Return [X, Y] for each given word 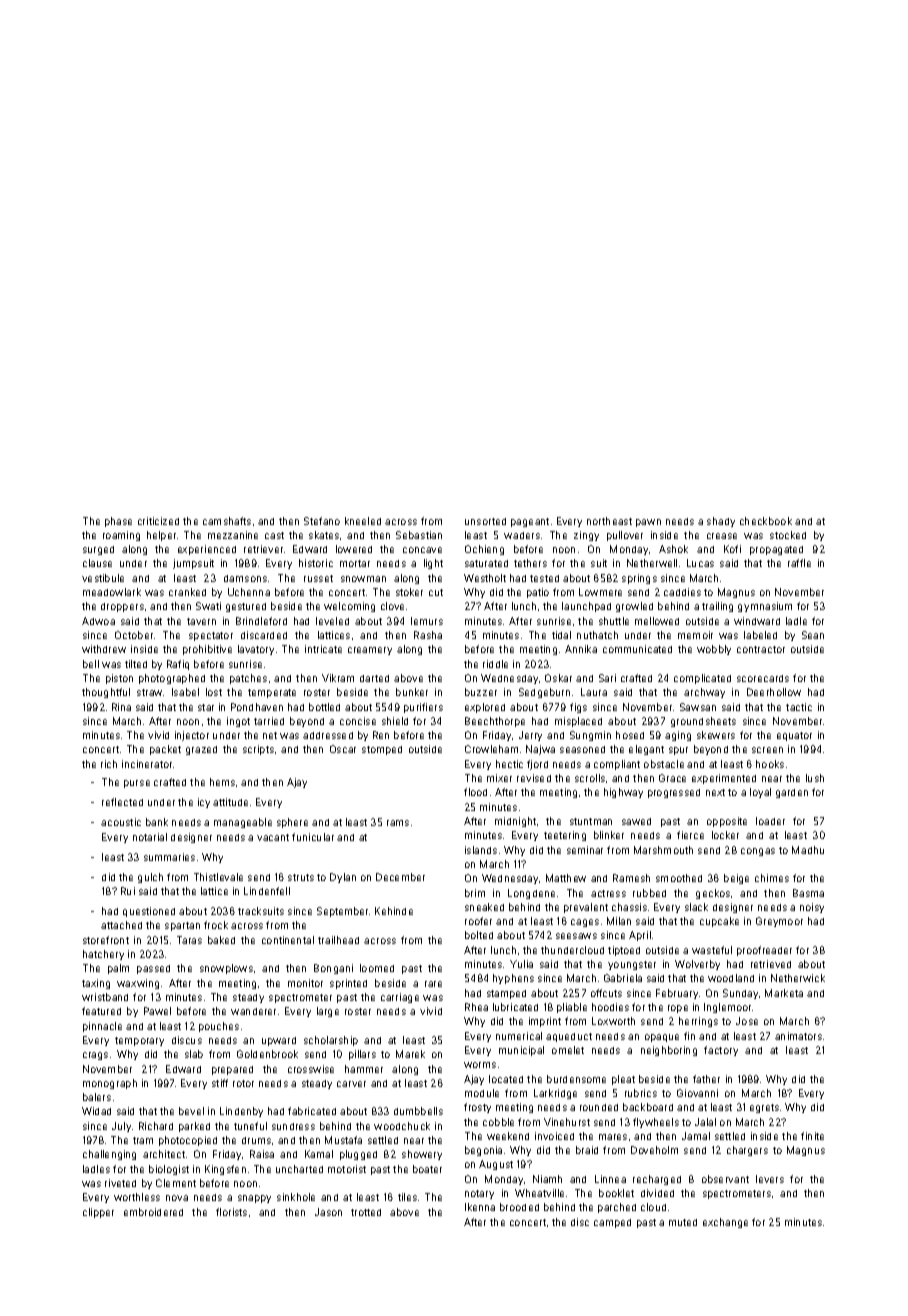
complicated [702, 679]
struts [301, 877]
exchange [725, 1223]
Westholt [485, 578]
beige [736, 879]
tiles [407, 1197]
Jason [328, 1212]
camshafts [227, 521]
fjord [537, 765]
